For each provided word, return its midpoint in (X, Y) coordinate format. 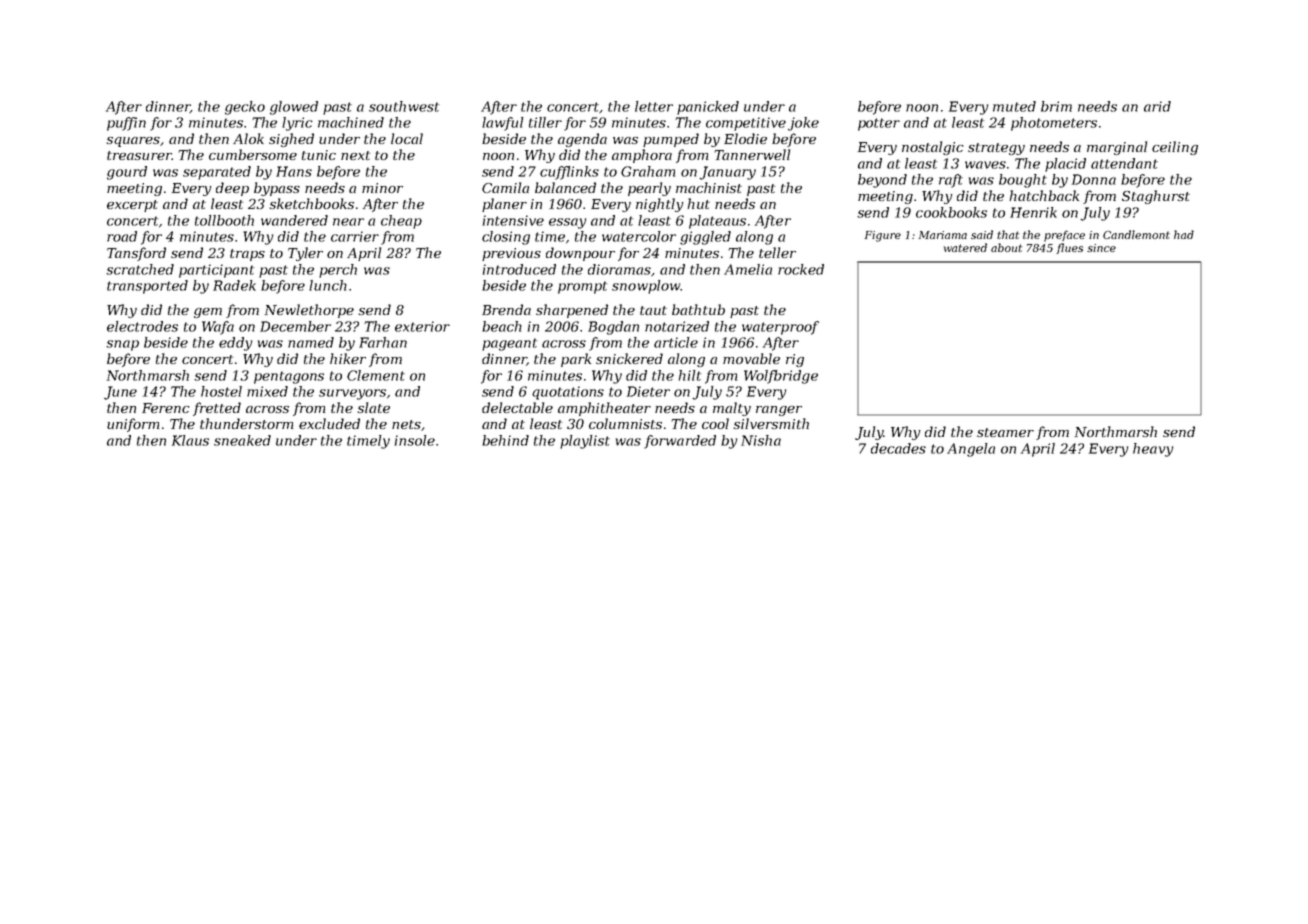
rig (795, 360)
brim (1056, 106)
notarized (677, 326)
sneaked (242, 440)
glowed (294, 108)
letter (654, 106)
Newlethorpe (309, 311)
